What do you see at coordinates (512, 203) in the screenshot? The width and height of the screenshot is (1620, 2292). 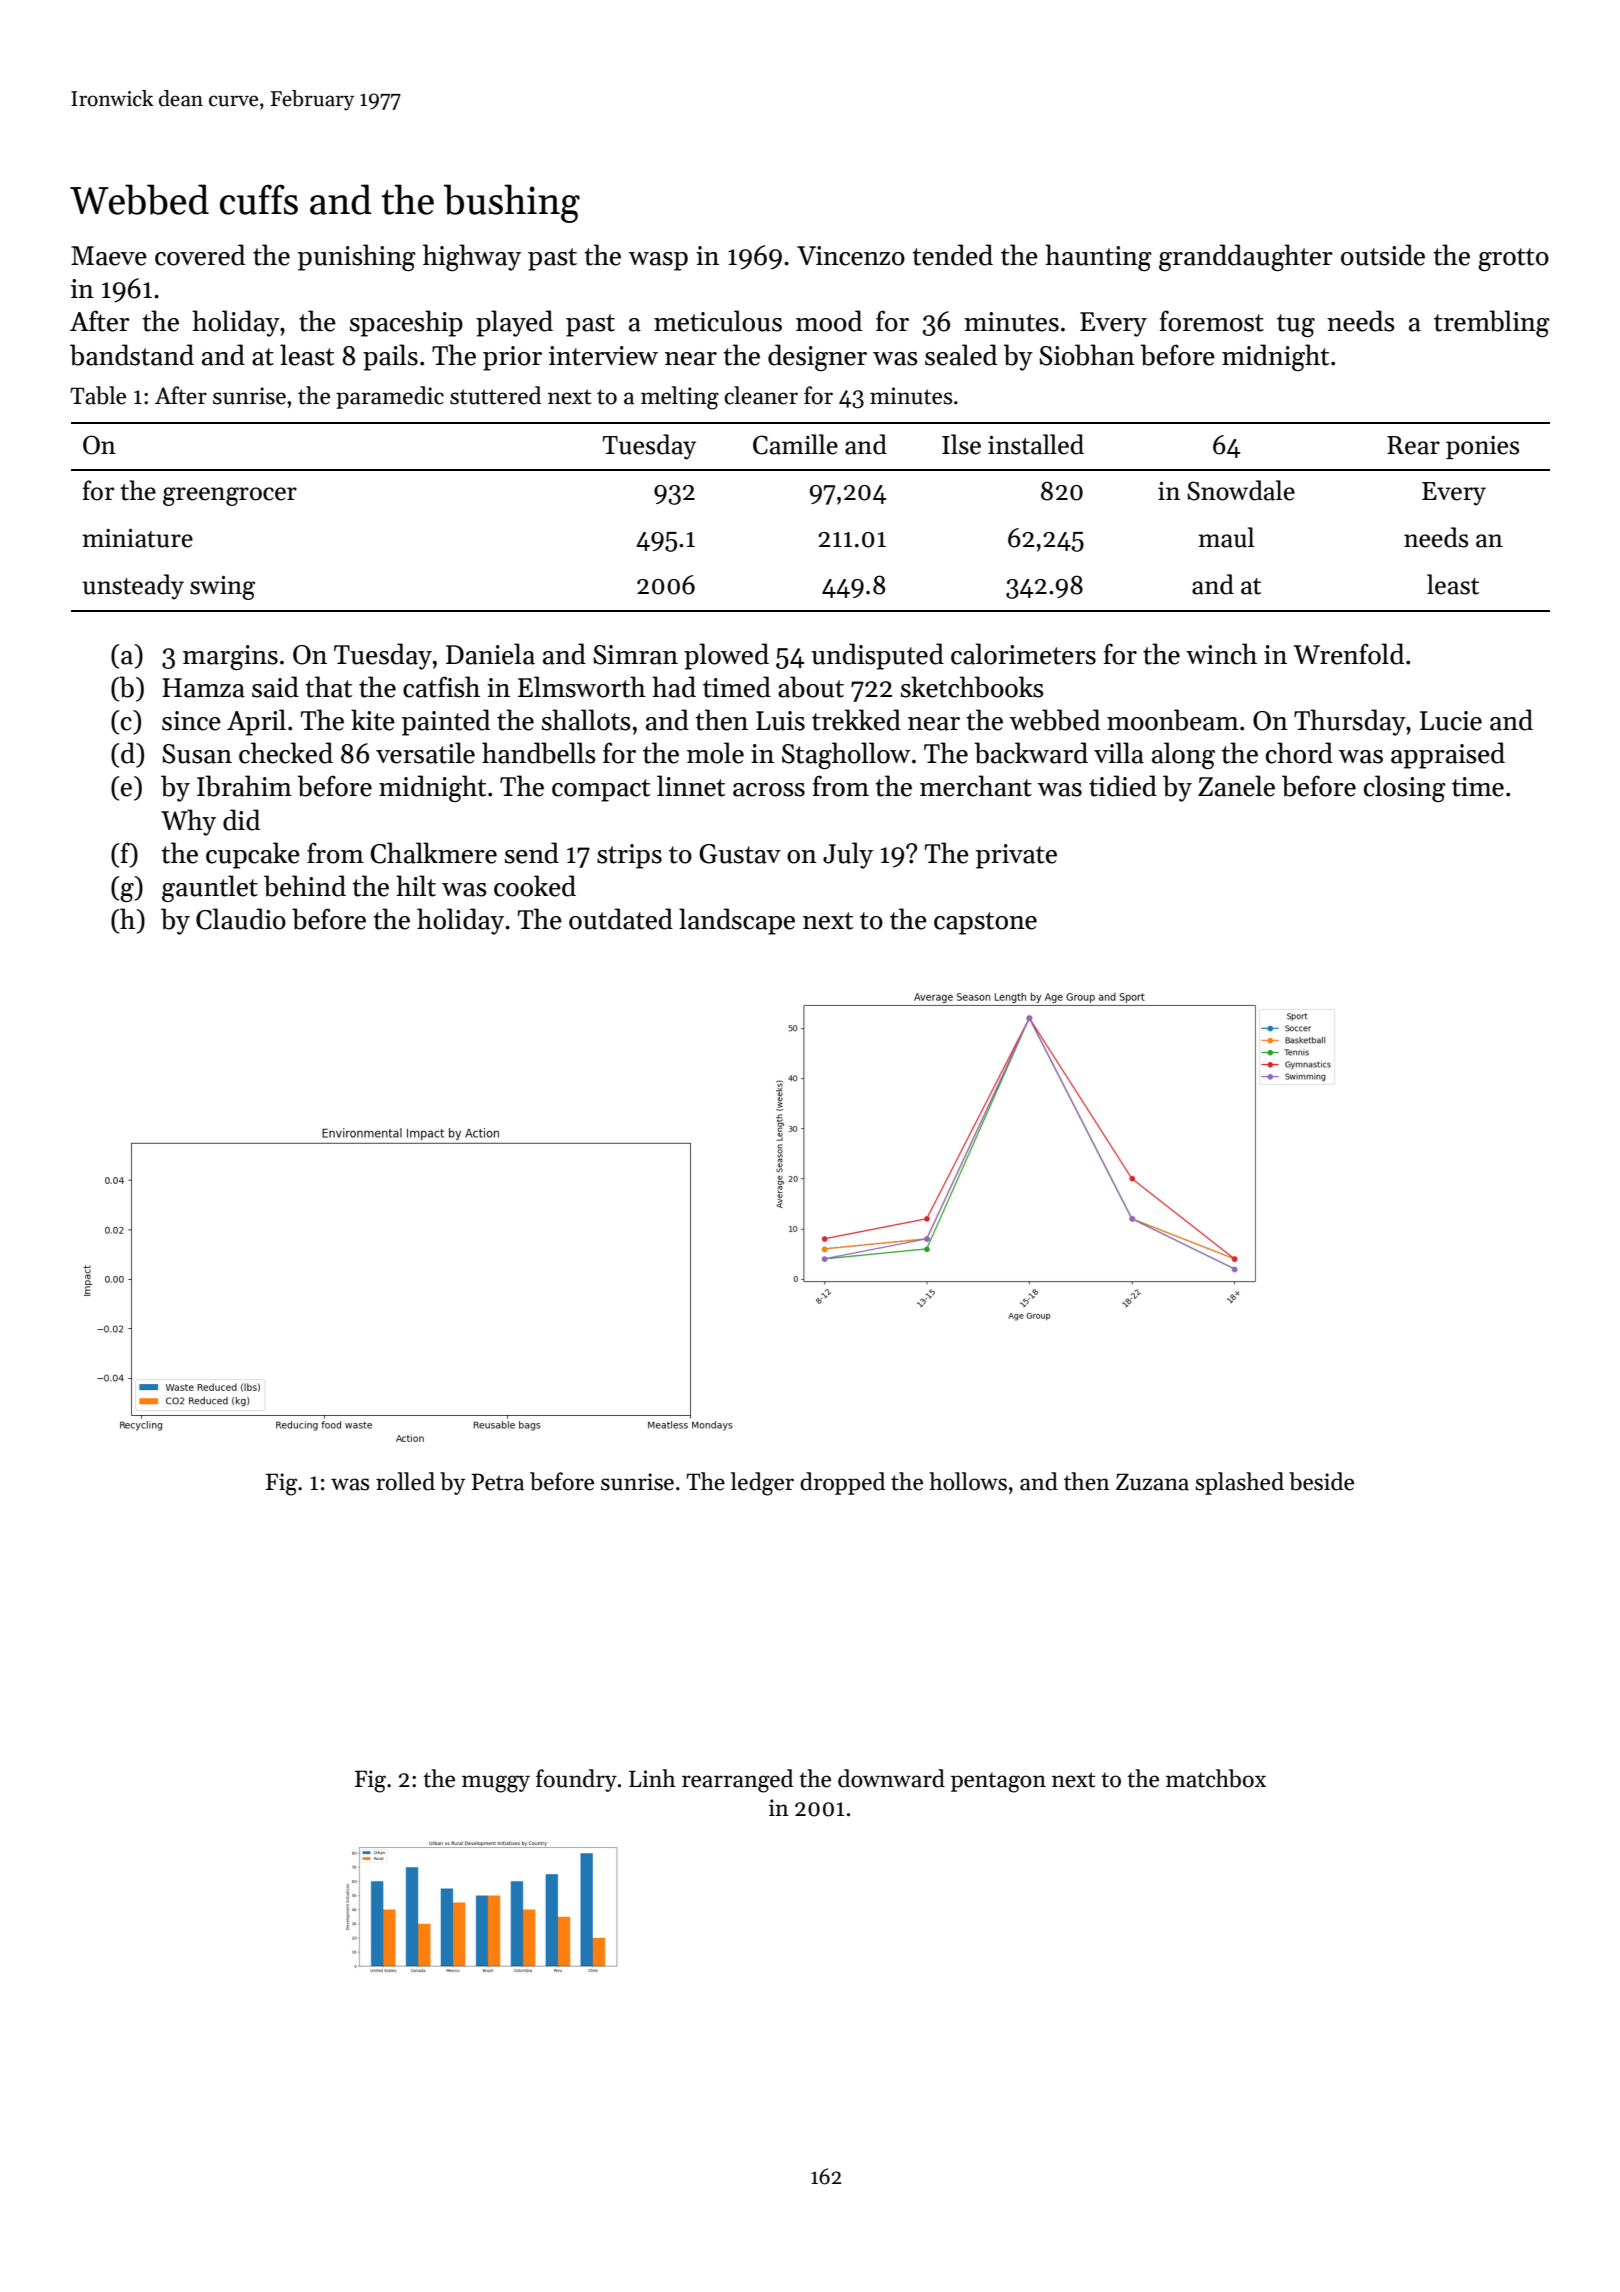 I see `bushing` at bounding box center [512, 203].
